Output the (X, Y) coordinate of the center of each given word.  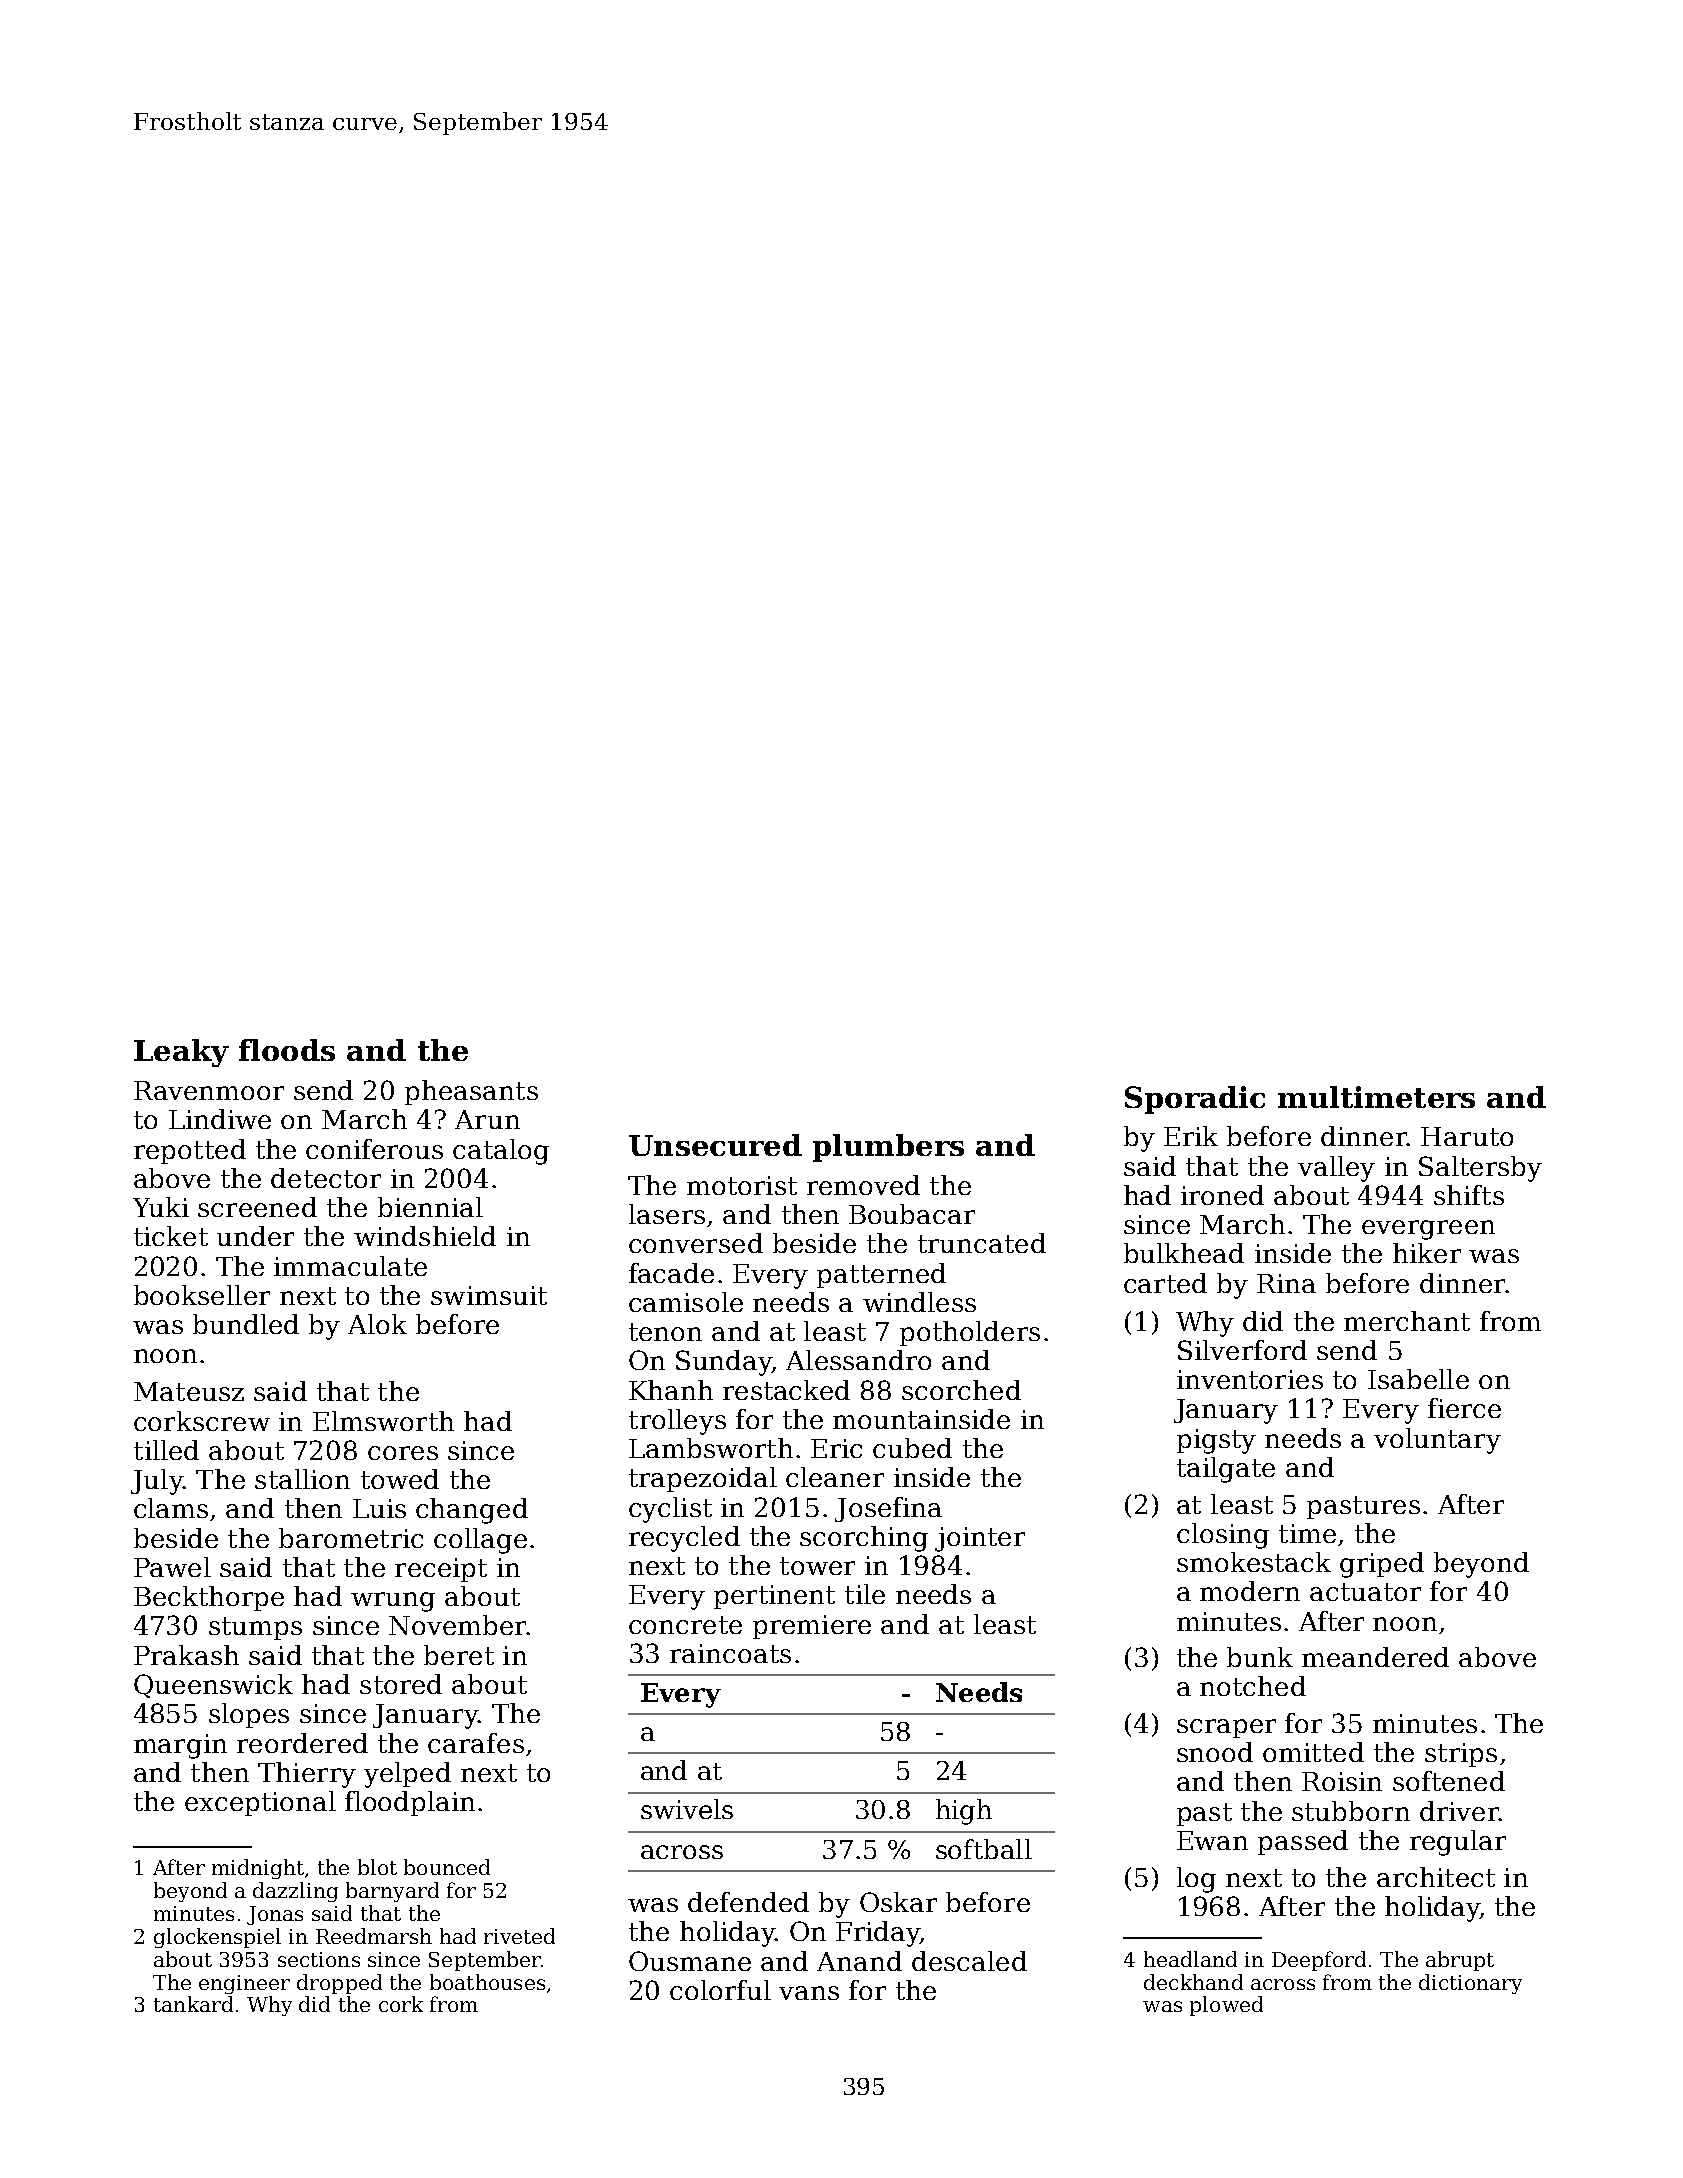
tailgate (1226, 1470)
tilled (166, 1450)
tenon (665, 1332)
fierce (1464, 1408)
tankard (193, 2004)
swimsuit (489, 1295)
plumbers (888, 1148)
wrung (393, 1602)
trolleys (677, 1422)
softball (984, 1849)
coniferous (374, 1149)
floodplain (410, 1803)
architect (1436, 1877)
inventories (1250, 1379)
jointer (980, 1539)
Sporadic (1195, 1100)
